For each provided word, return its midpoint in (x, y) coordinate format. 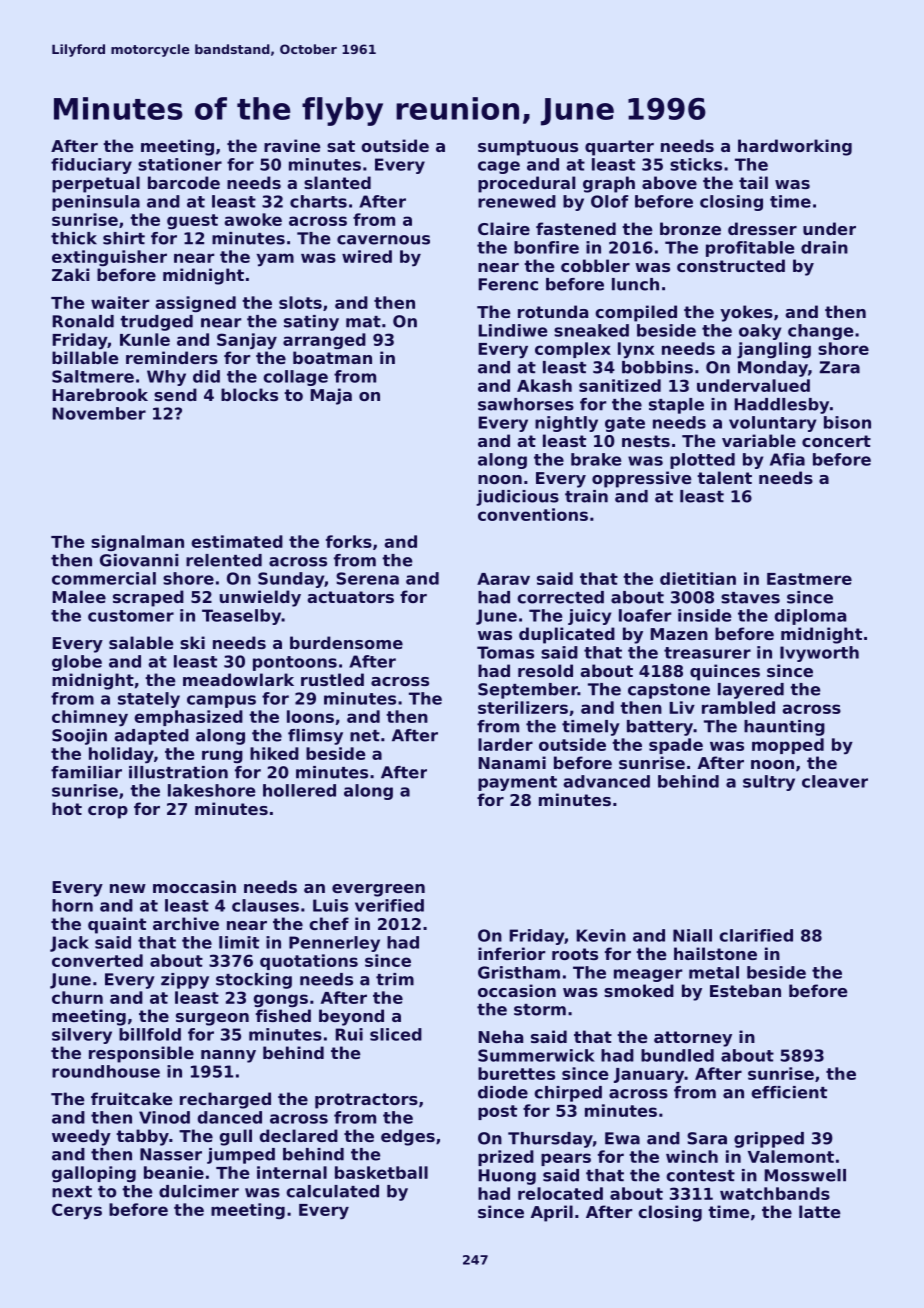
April (552, 1213)
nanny (228, 1056)
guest (192, 222)
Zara (839, 367)
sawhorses (526, 404)
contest (700, 1176)
